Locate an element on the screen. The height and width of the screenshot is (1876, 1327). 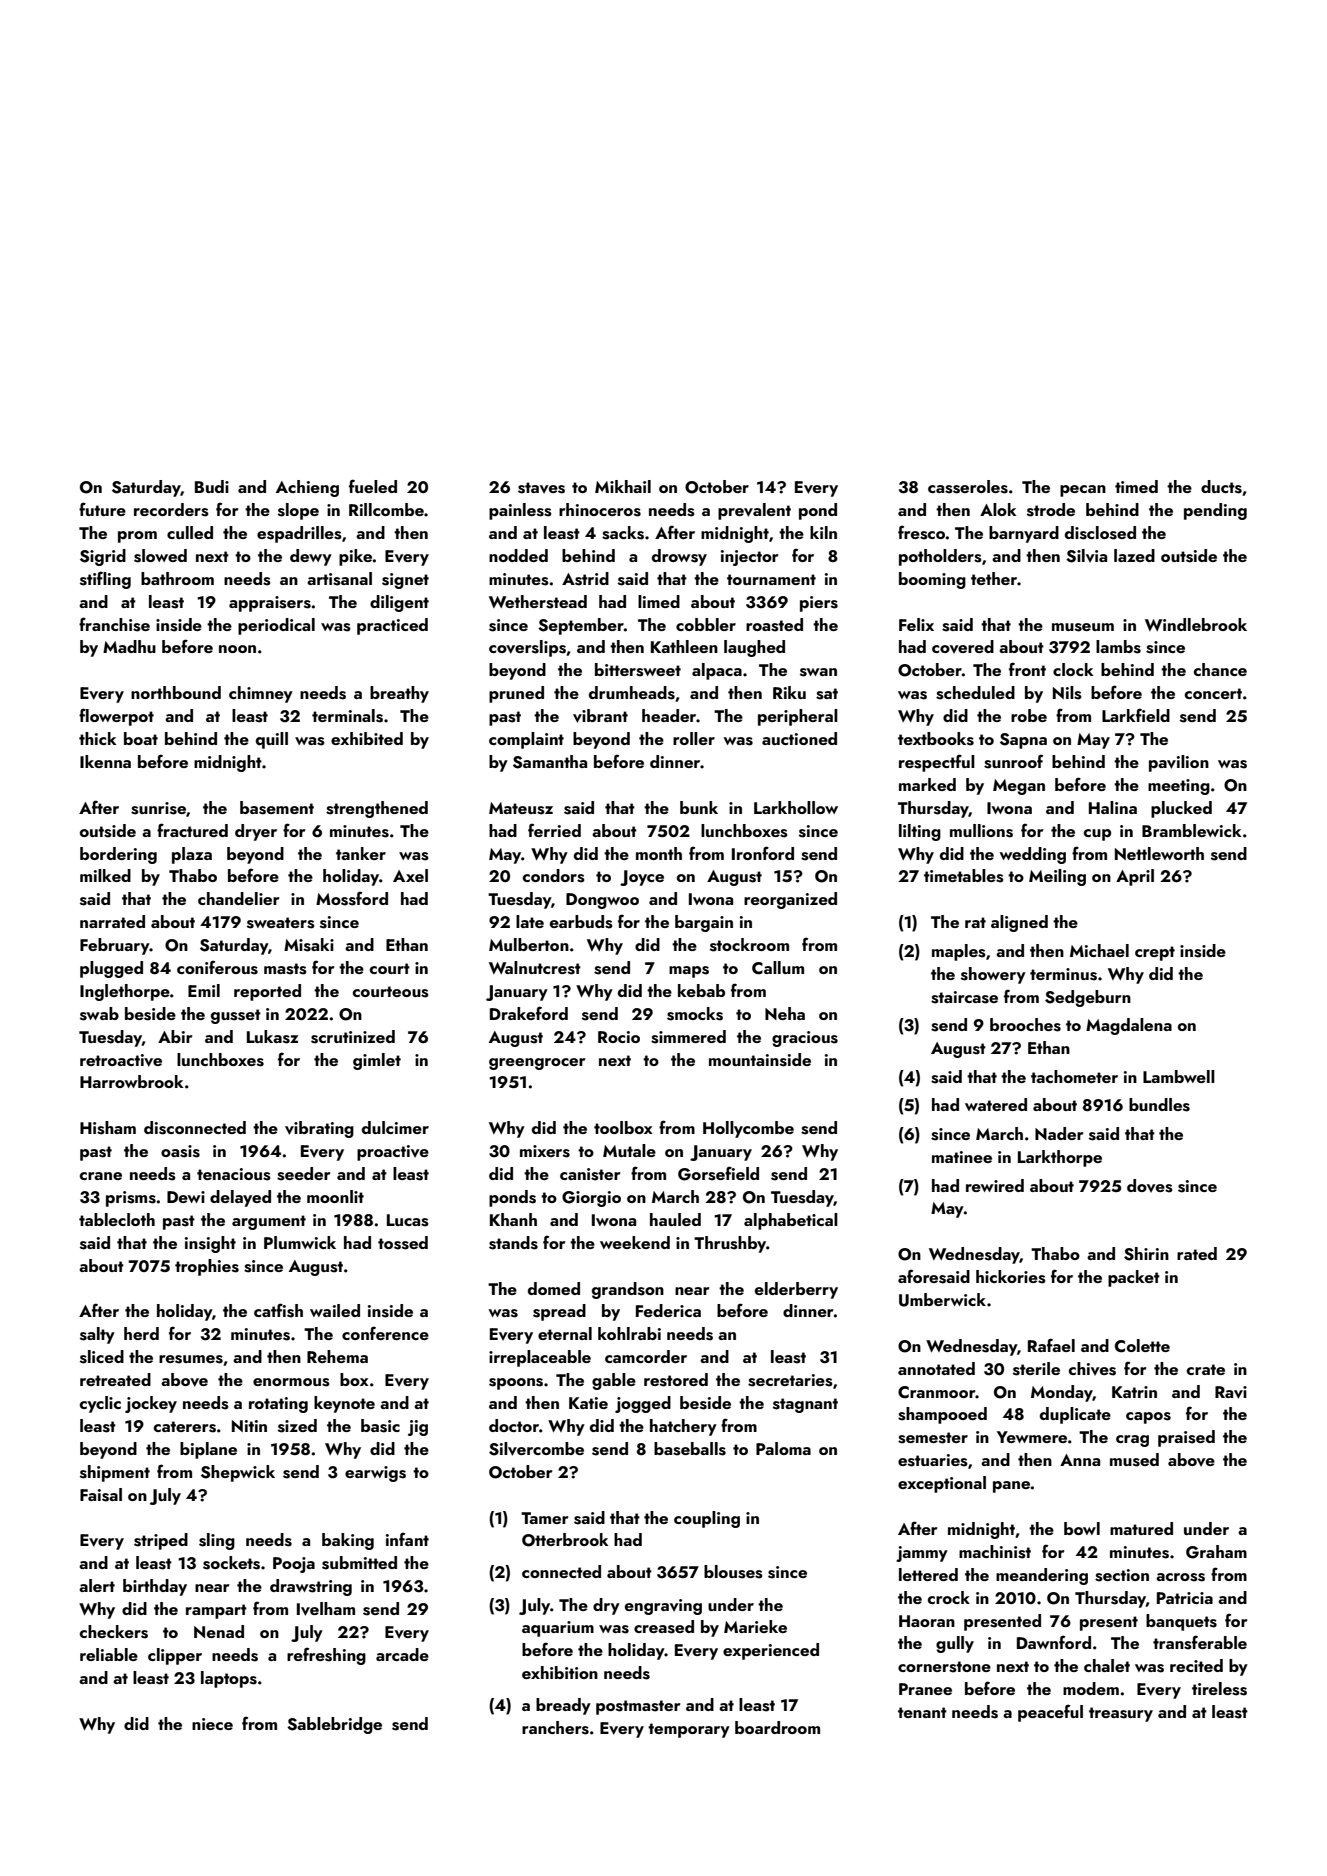
Hisham is located at coordinates (108, 1128).
